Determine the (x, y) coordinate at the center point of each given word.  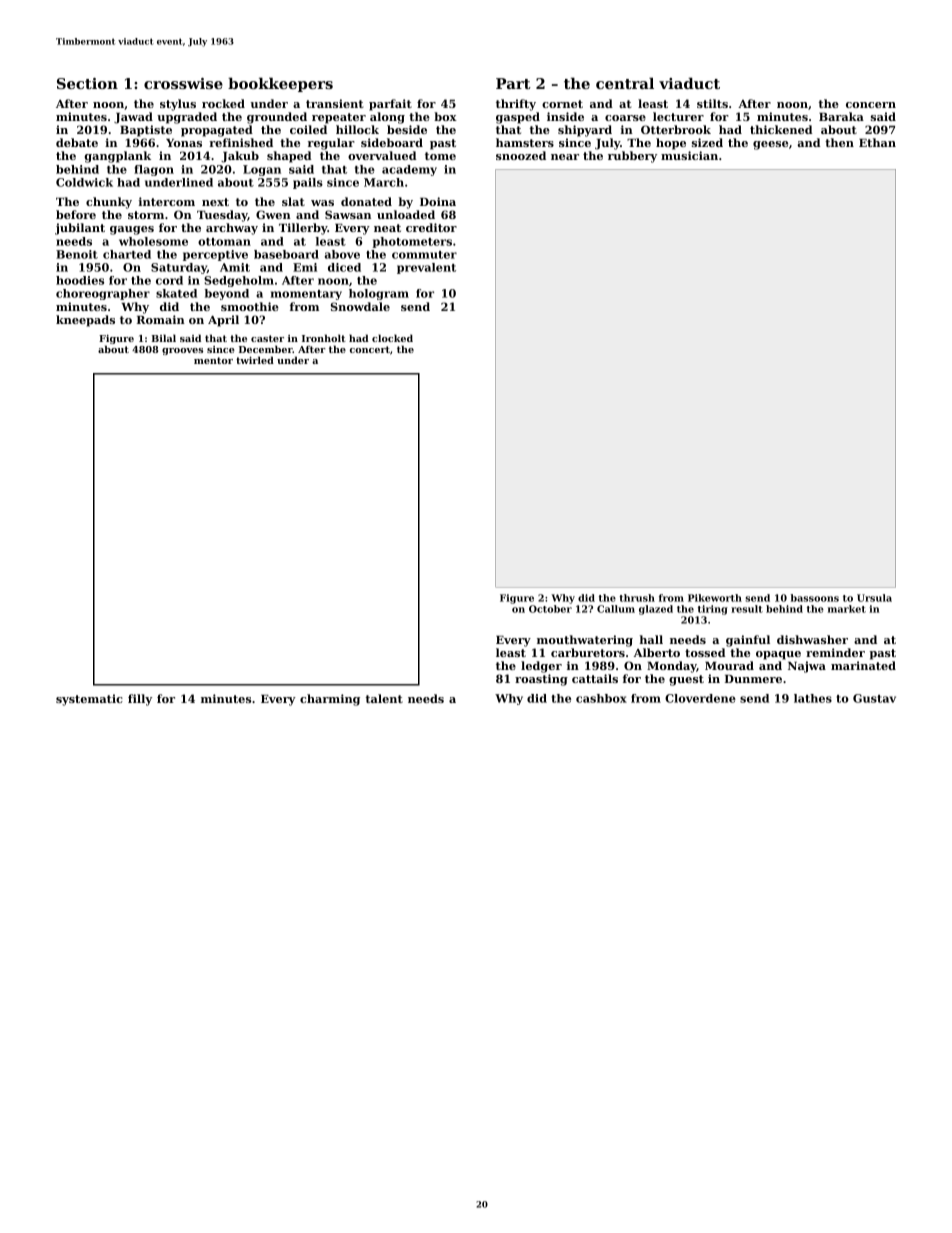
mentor (213, 360)
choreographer (103, 294)
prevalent (426, 268)
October (550, 609)
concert (370, 349)
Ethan (877, 142)
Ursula (874, 598)
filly (140, 700)
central (625, 83)
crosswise (183, 83)
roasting (541, 680)
